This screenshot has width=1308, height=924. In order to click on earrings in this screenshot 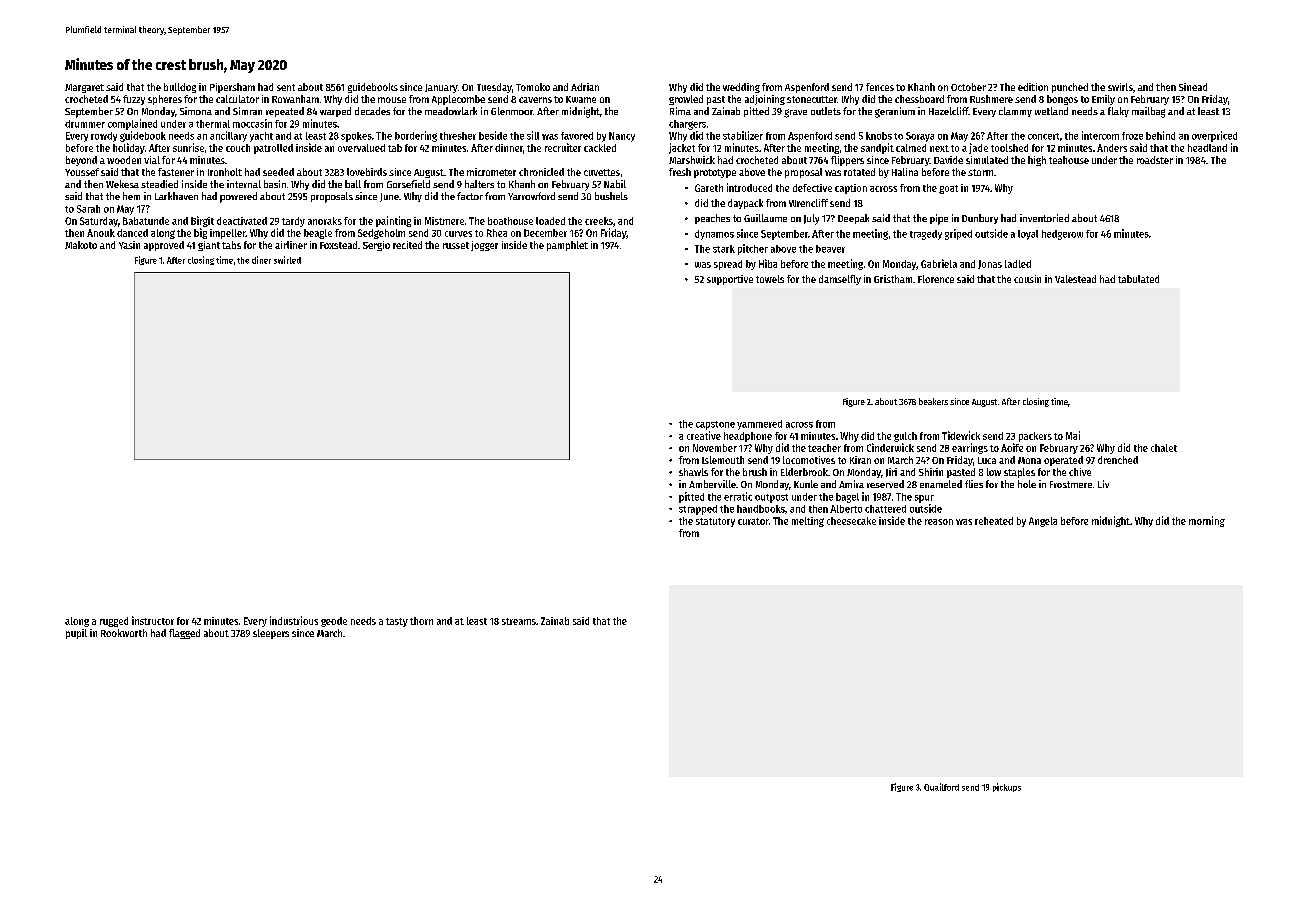, I will do `click(970, 448)`.
